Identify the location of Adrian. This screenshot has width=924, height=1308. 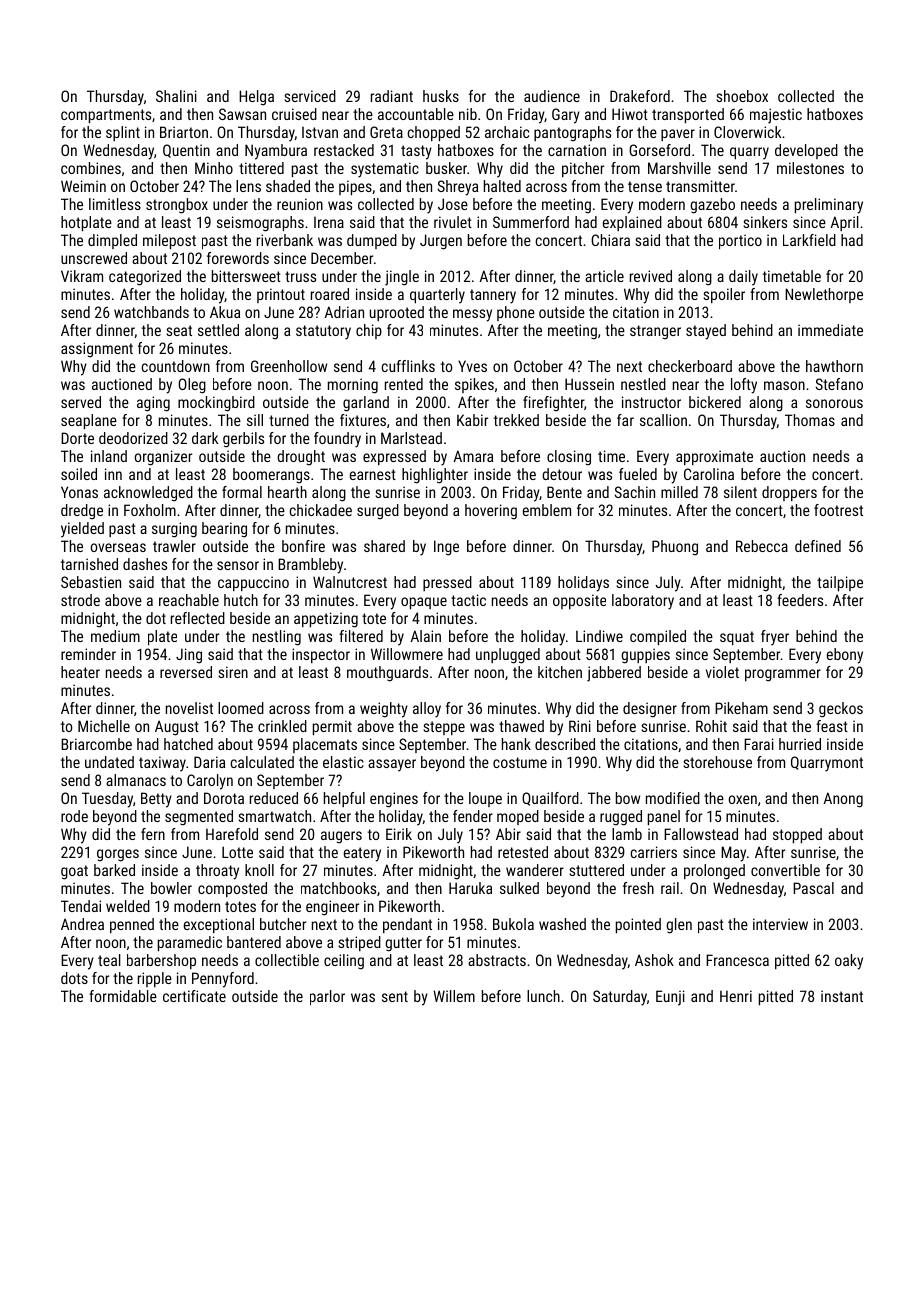
(344, 312).
